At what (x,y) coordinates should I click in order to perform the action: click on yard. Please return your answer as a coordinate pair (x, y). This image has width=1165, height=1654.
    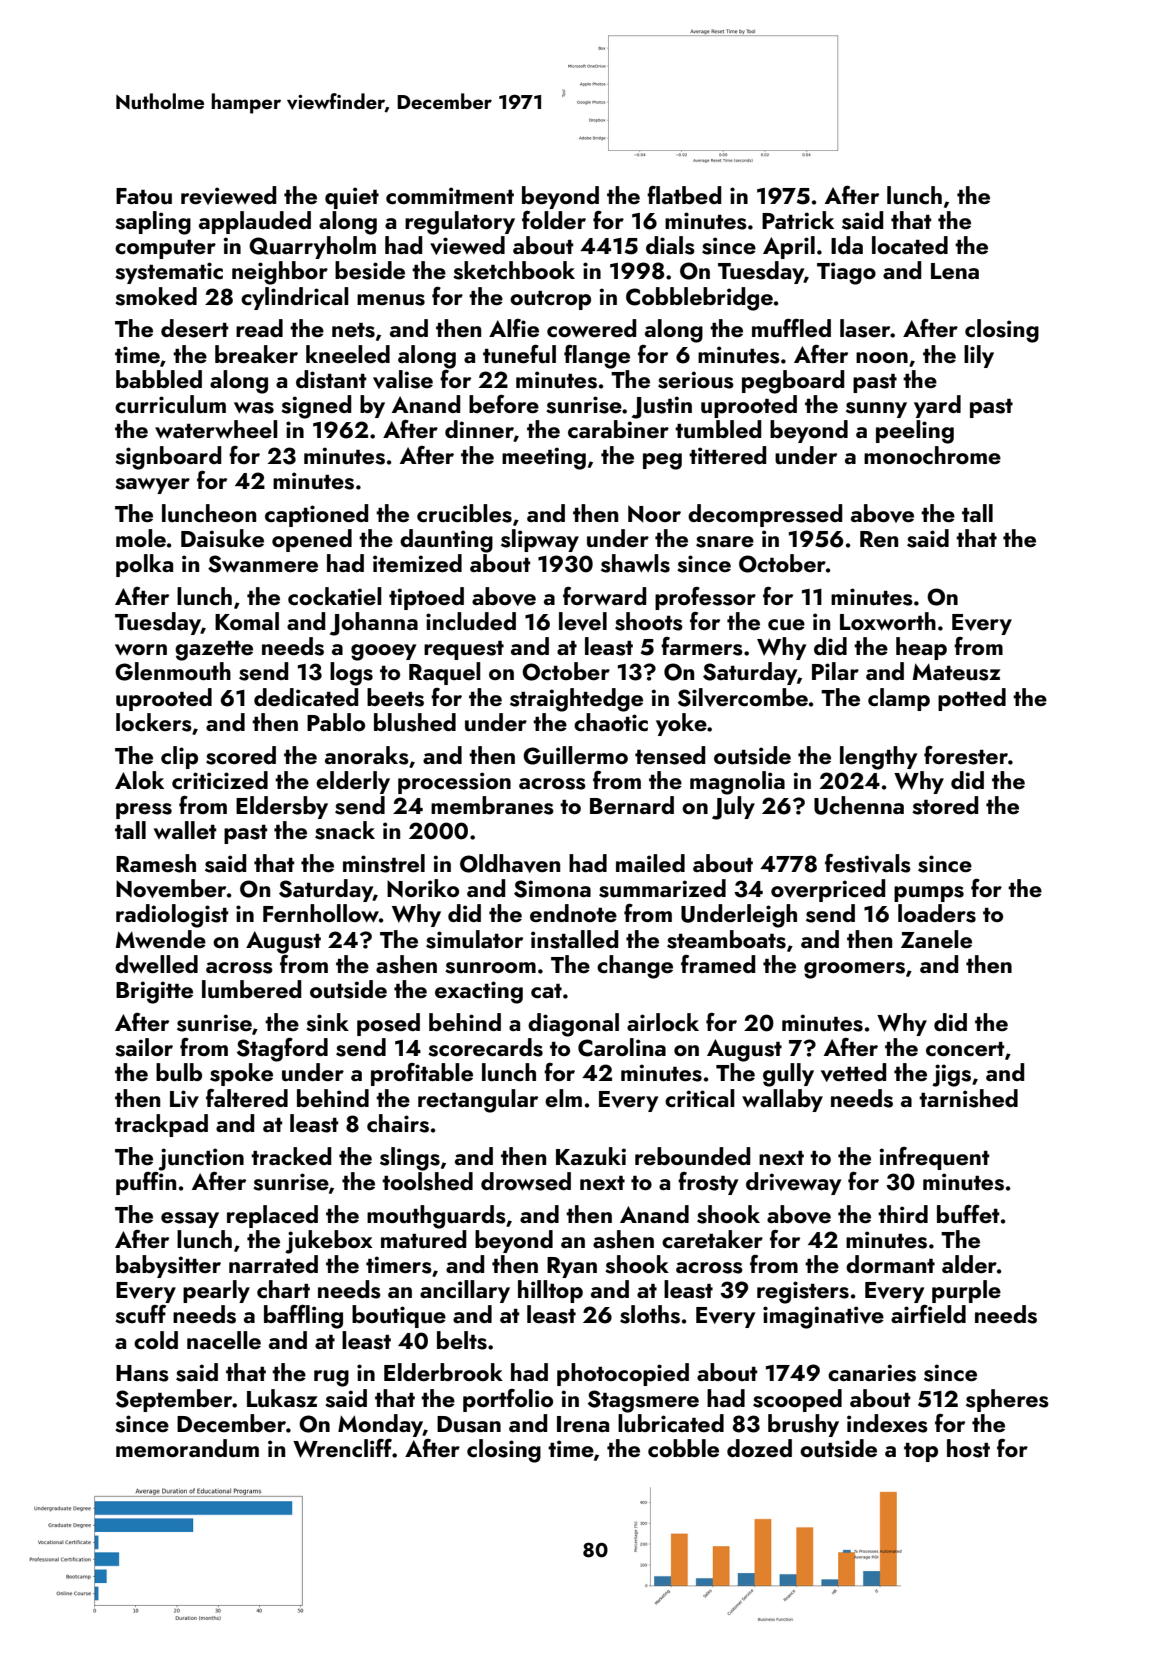
    Looking at the image, I should click on (937, 406).
